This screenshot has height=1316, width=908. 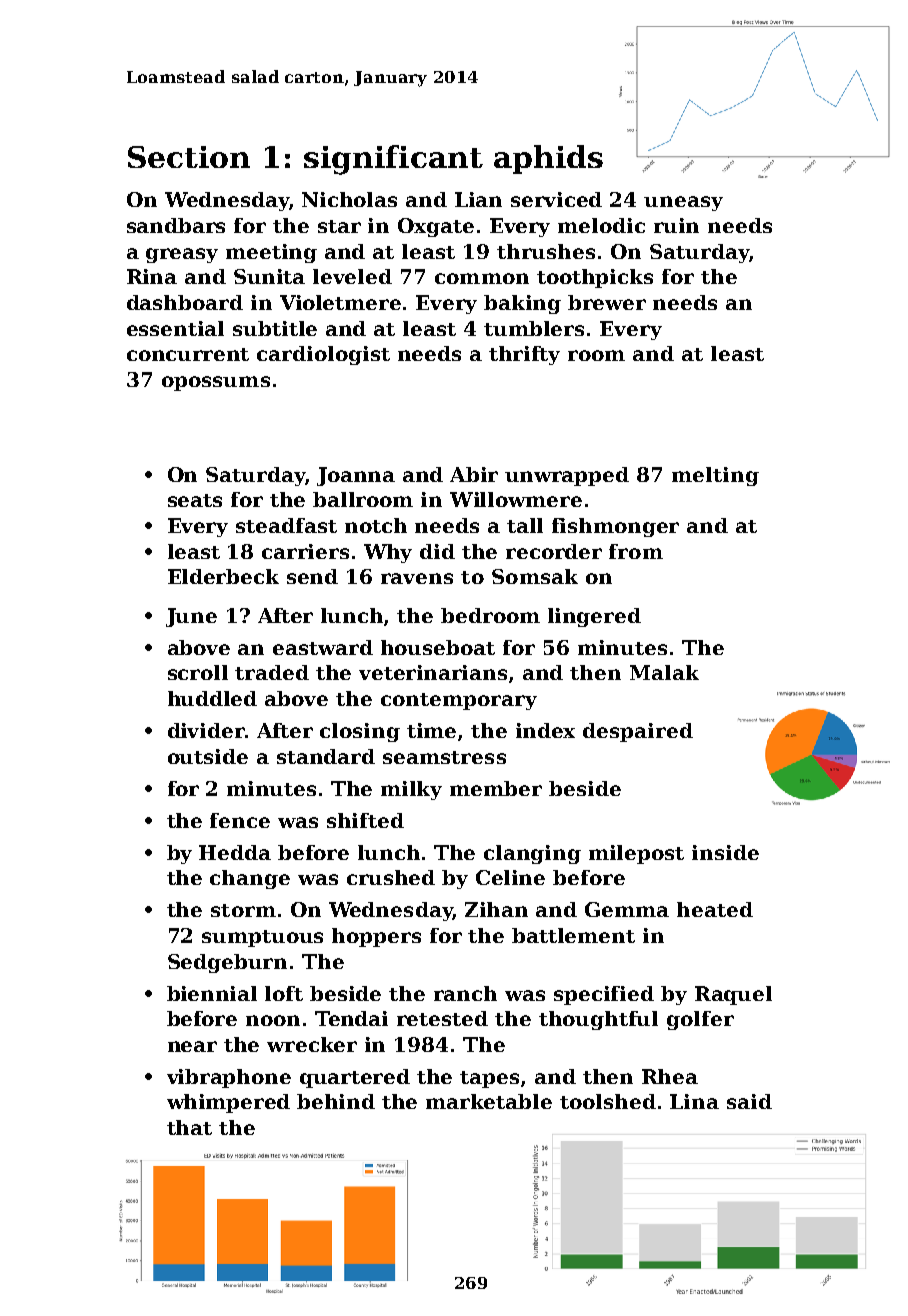 What do you see at coordinates (212, 993) in the screenshot?
I see `biennial` at bounding box center [212, 993].
